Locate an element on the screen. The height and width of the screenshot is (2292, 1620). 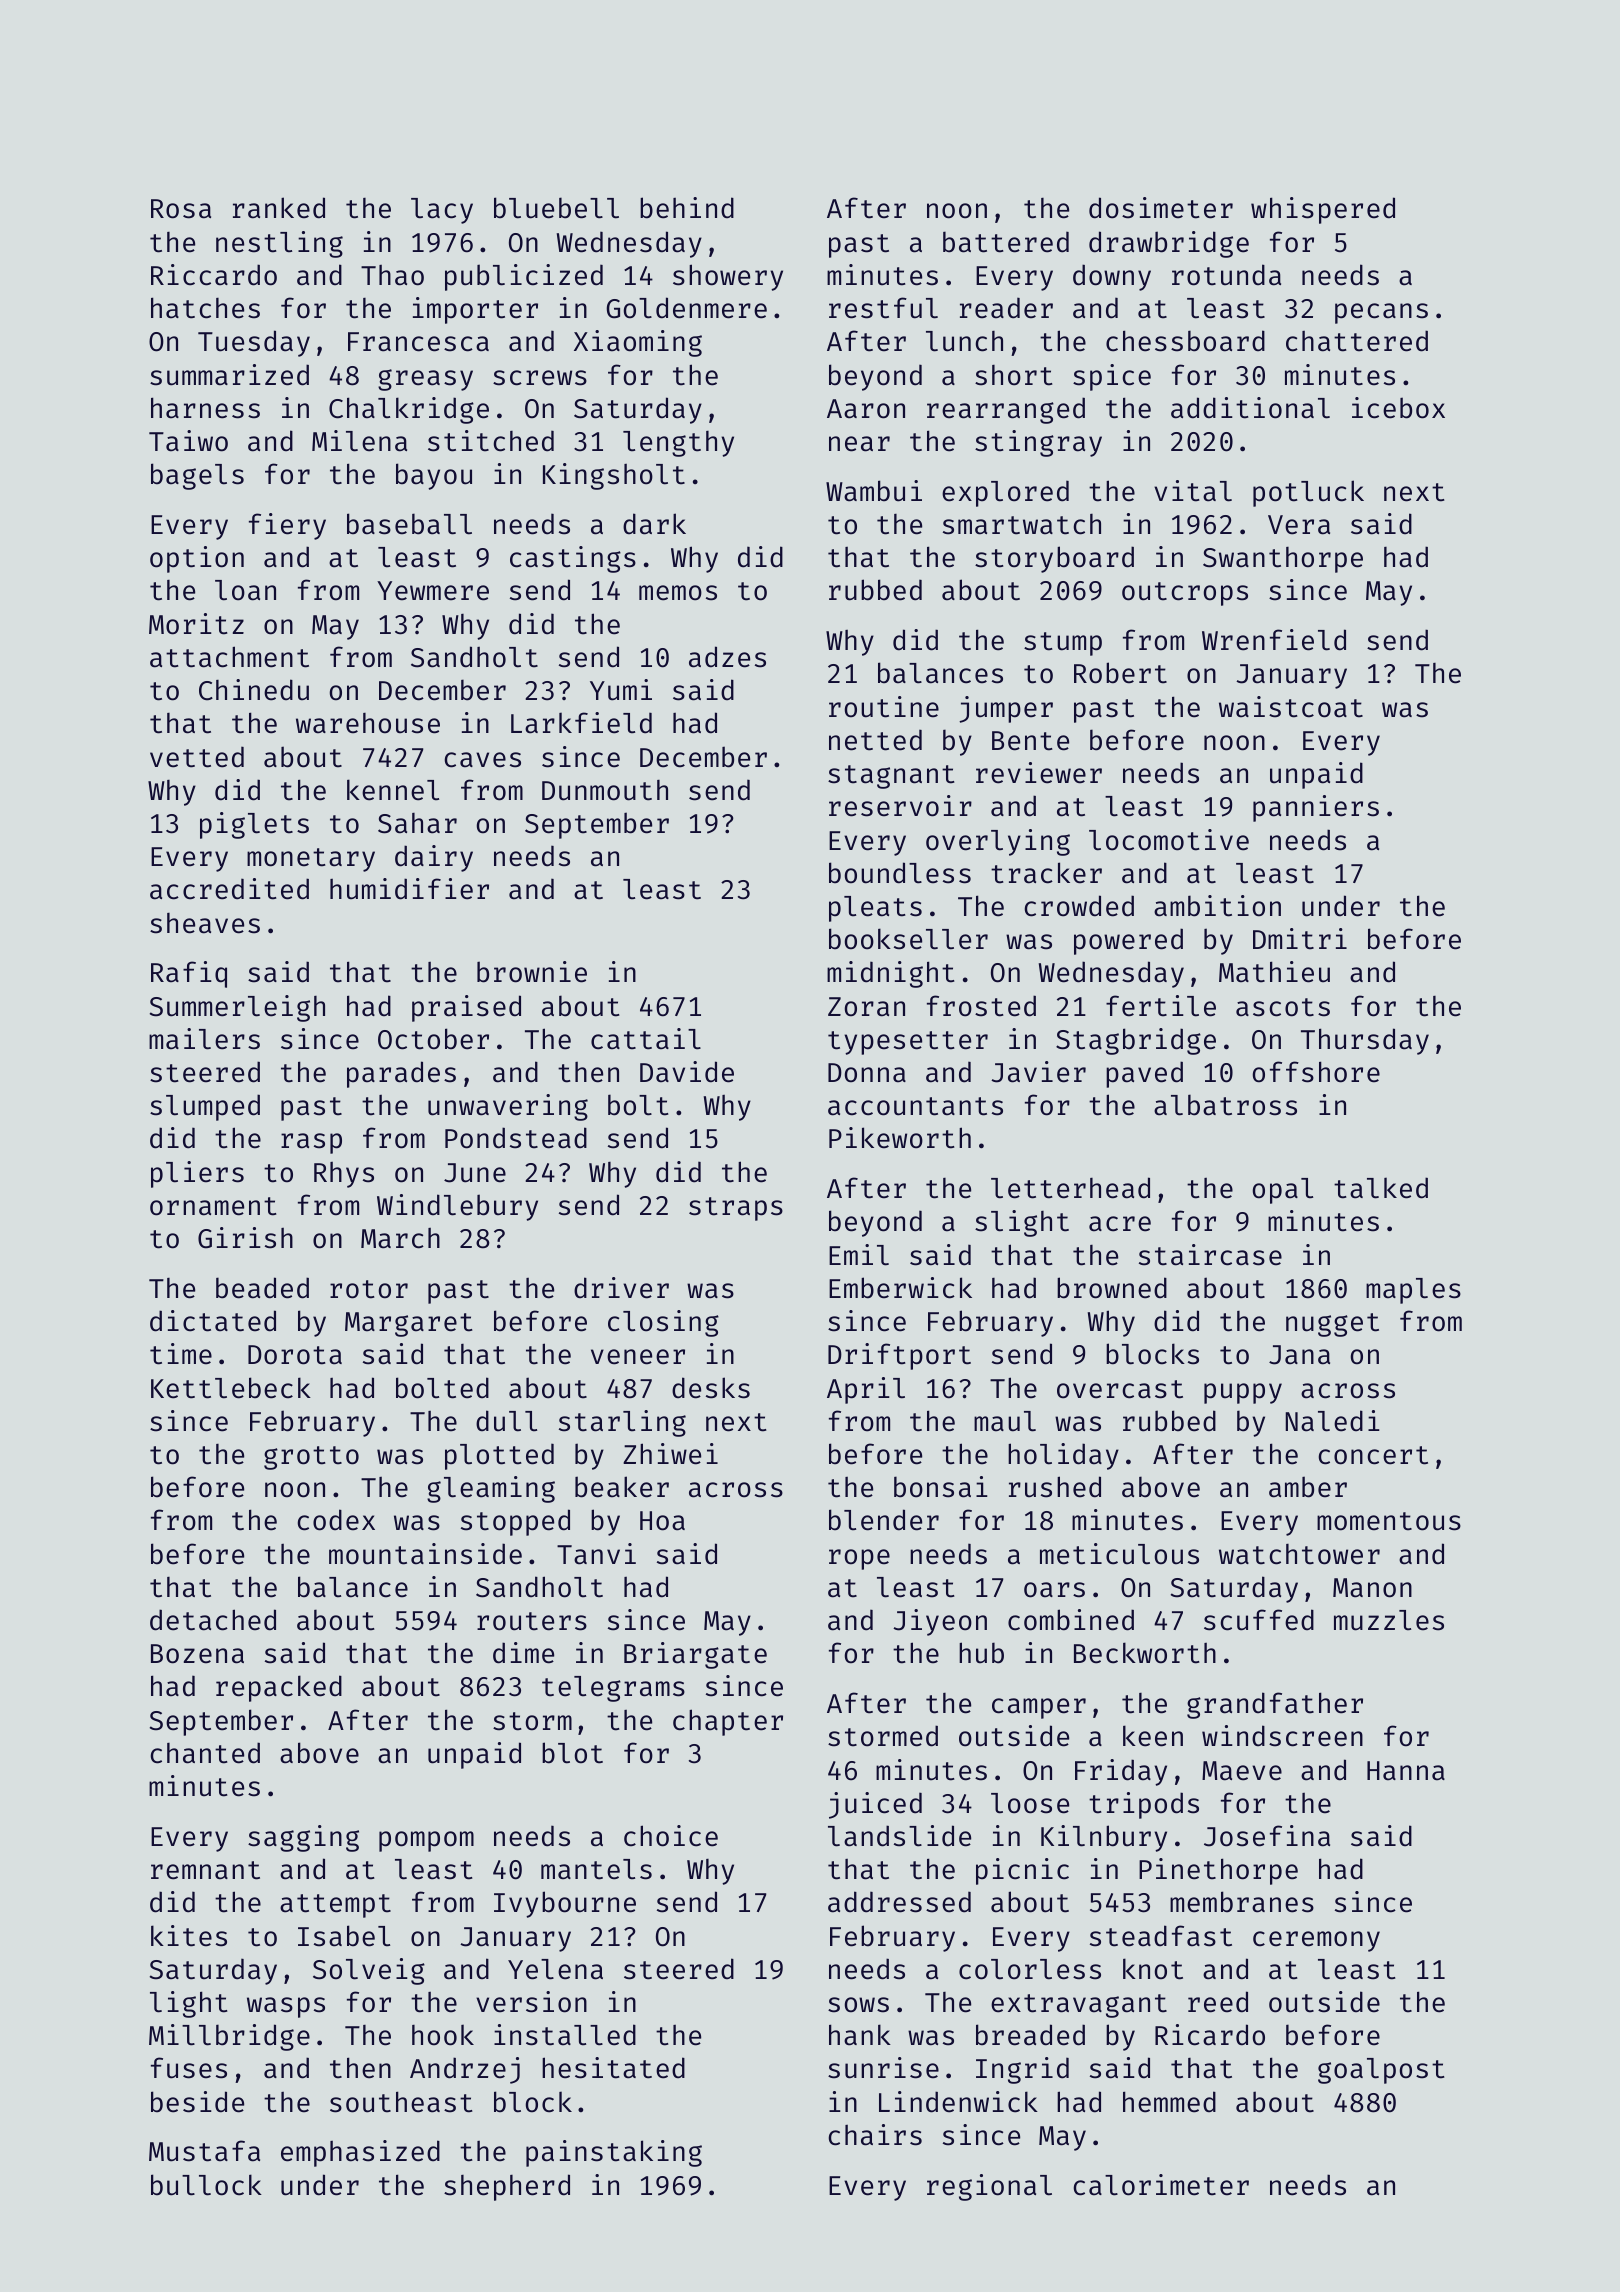
chanted is located at coordinates (205, 1753).
